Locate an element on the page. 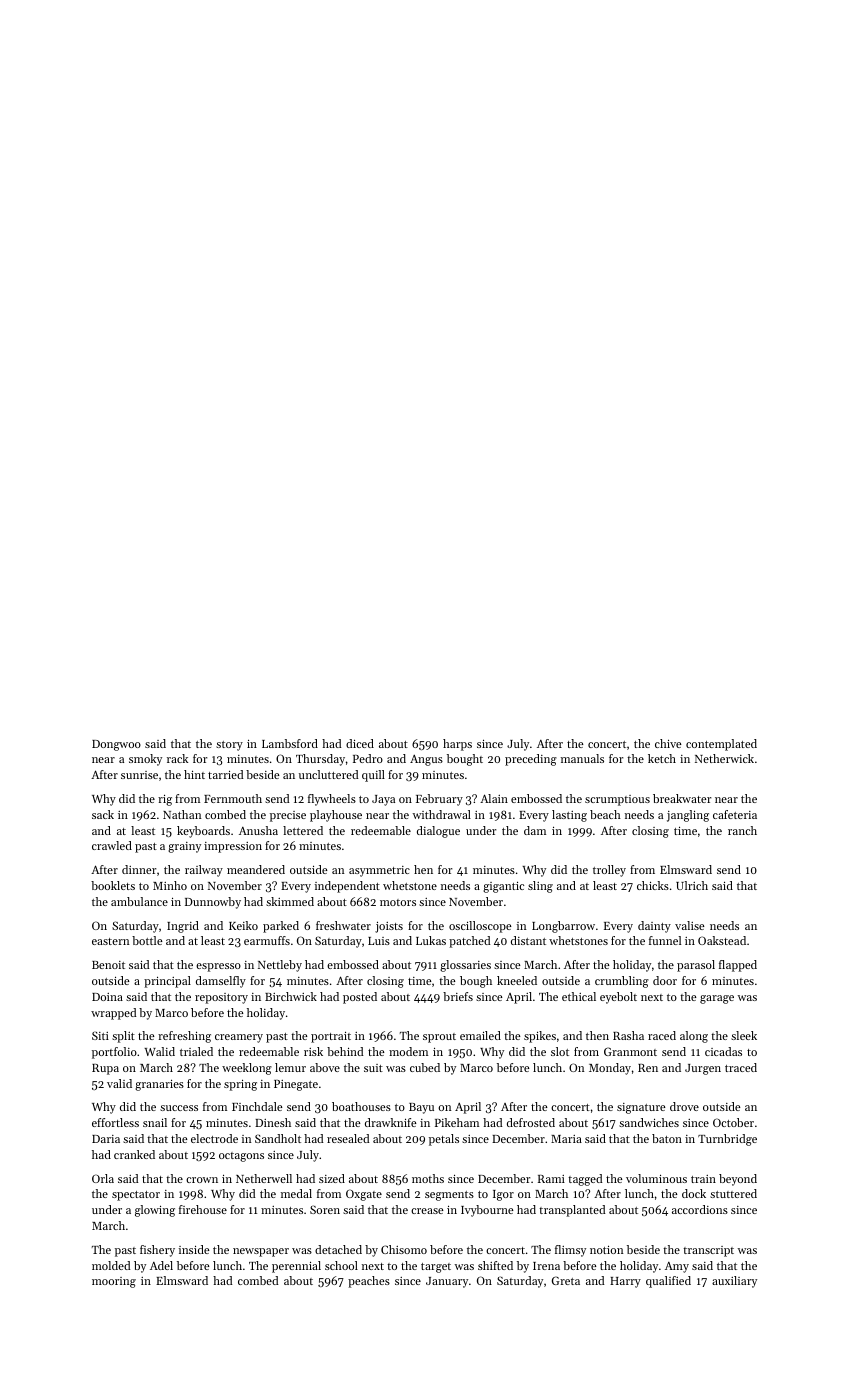  Chisomo is located at coordinates (404, 1249).
